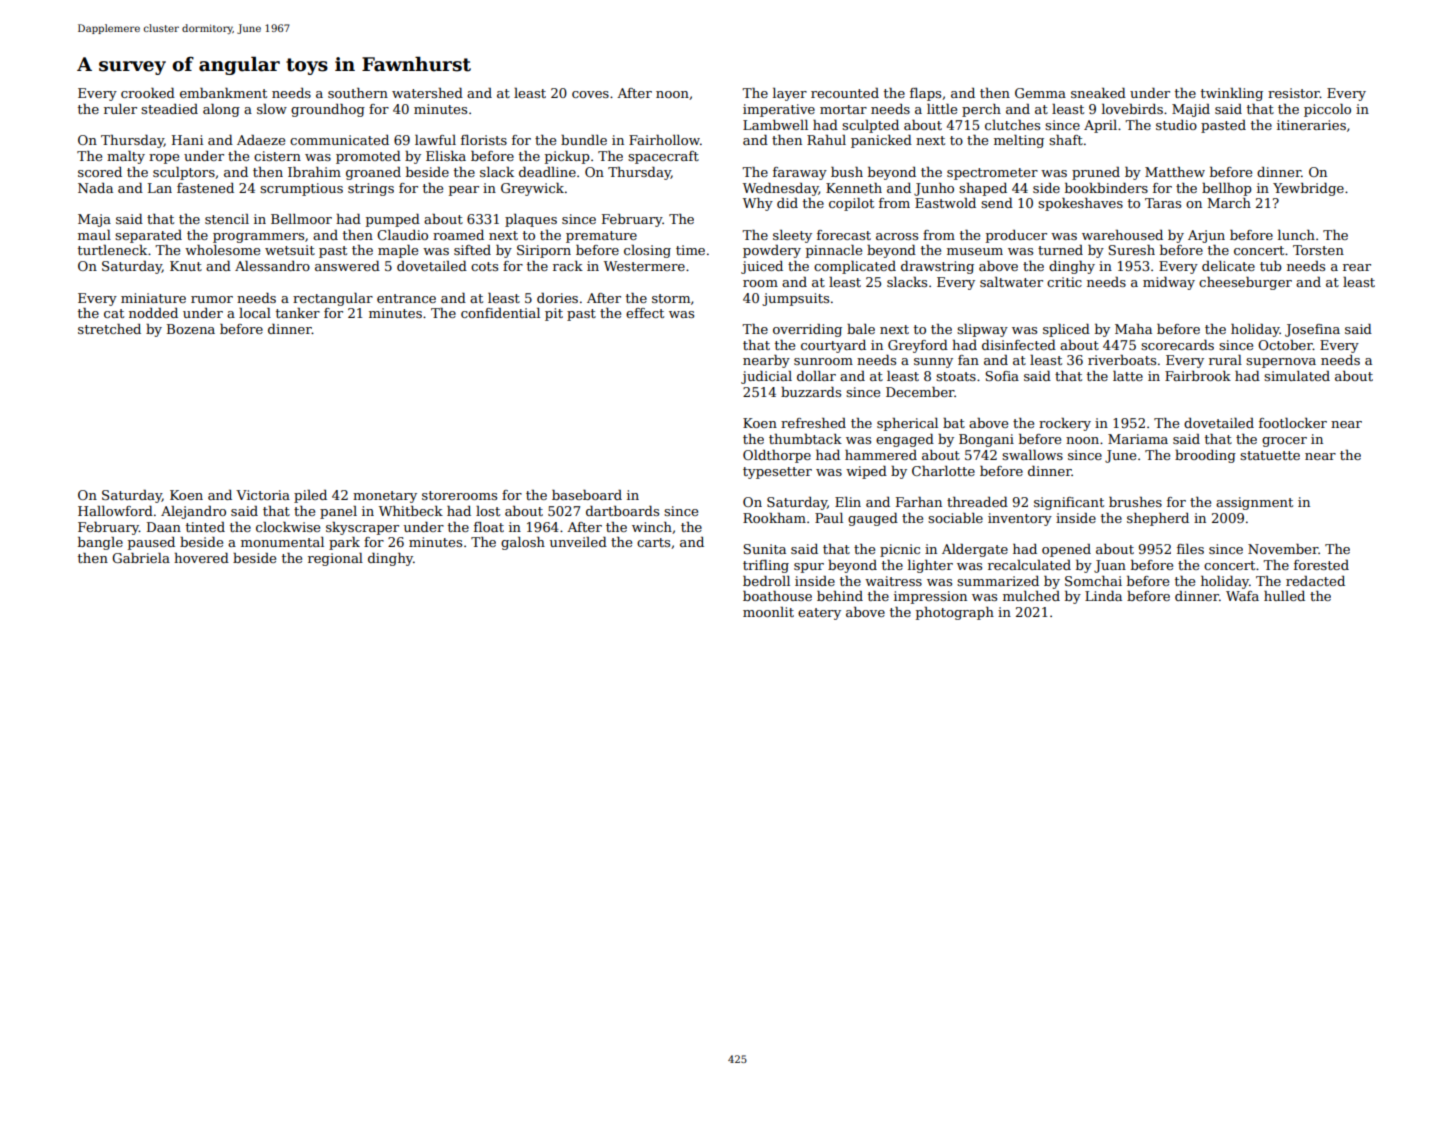 The image size is (1456, 1125). Describe the element at coordinates (1032, 455) in the screenshot. I see `swallows` at that location.
